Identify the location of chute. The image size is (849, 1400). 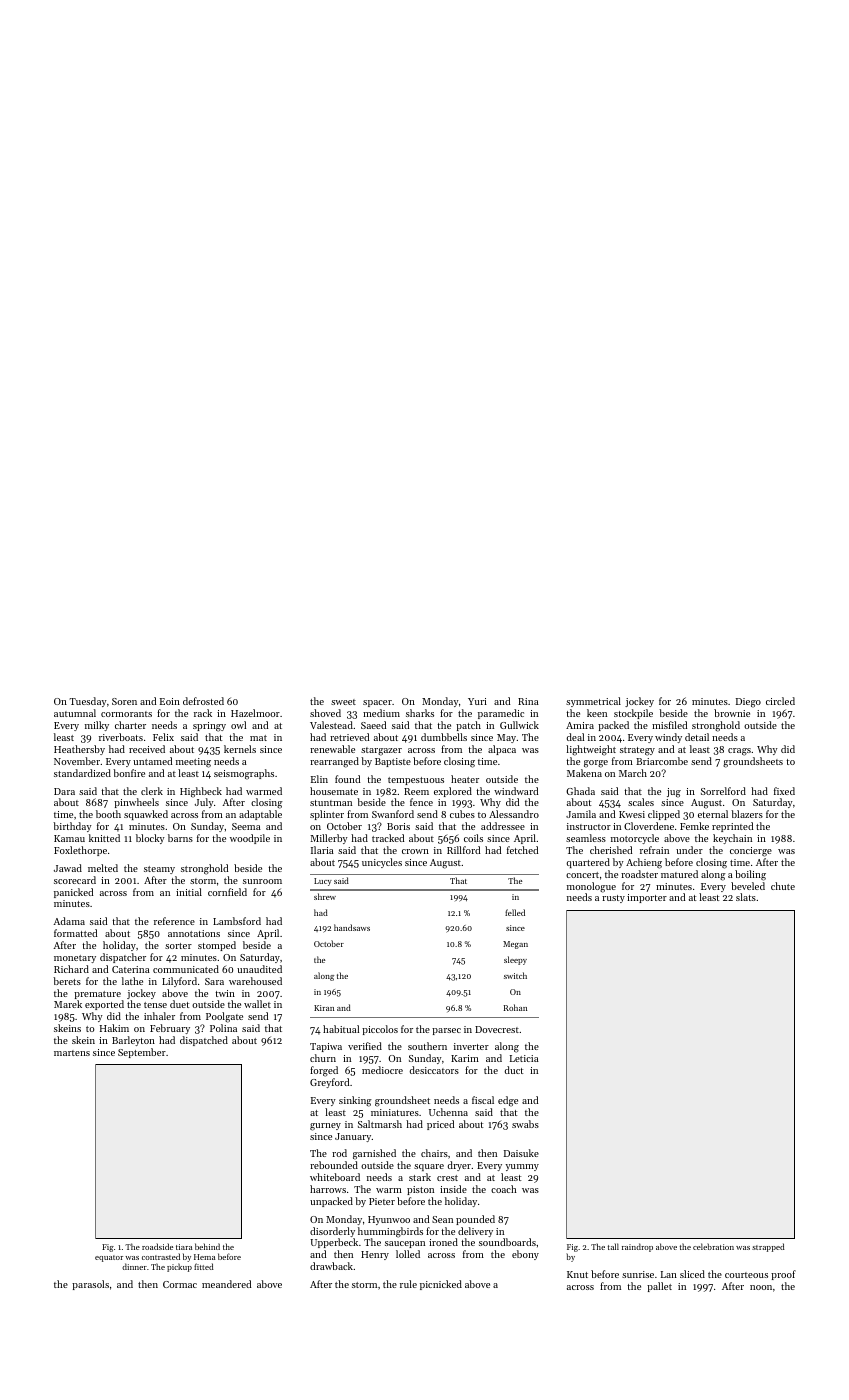
(783, 886).
